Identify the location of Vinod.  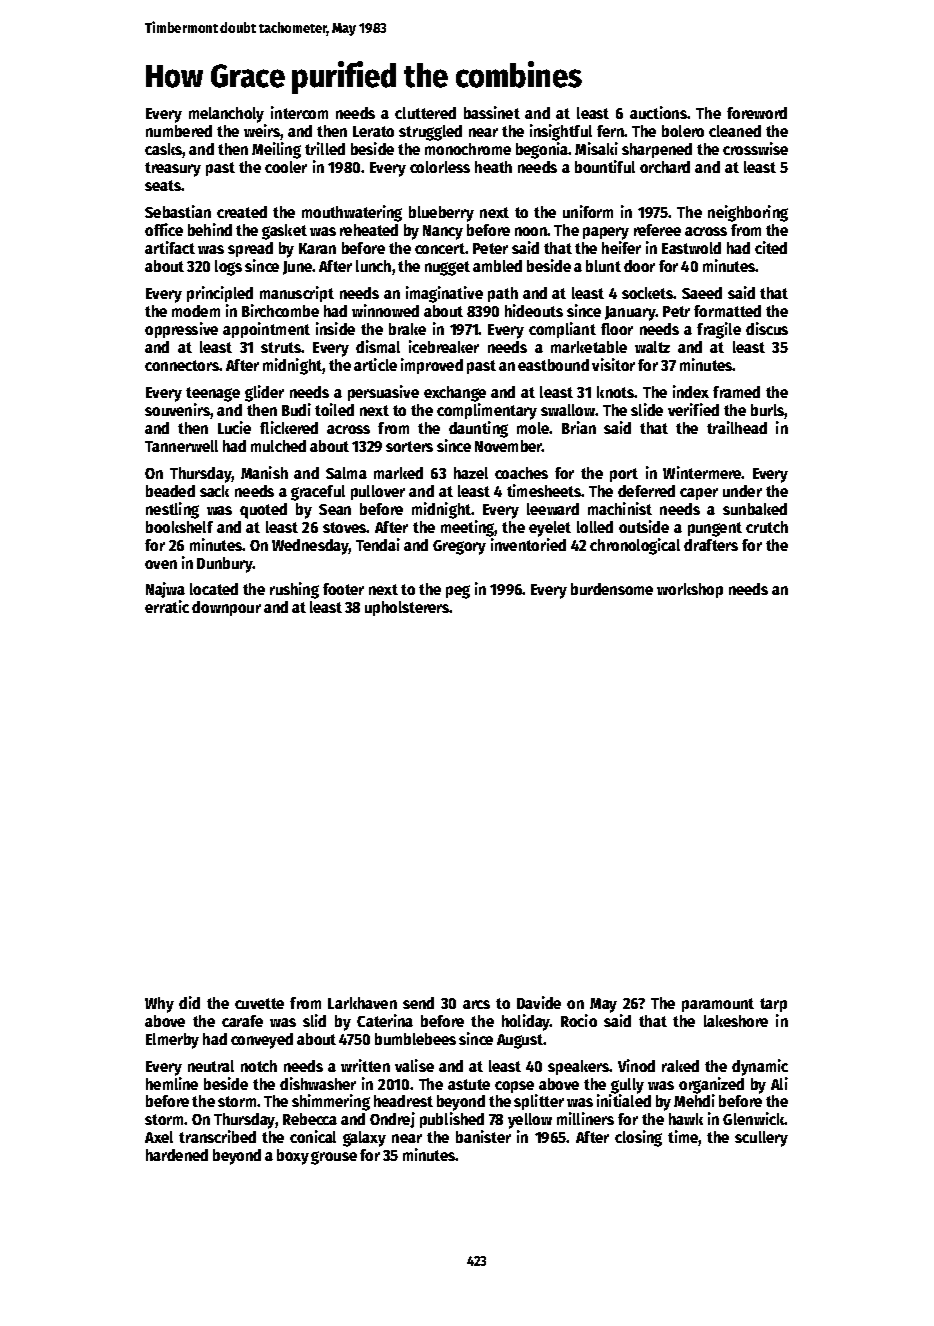
(636, 1065).
